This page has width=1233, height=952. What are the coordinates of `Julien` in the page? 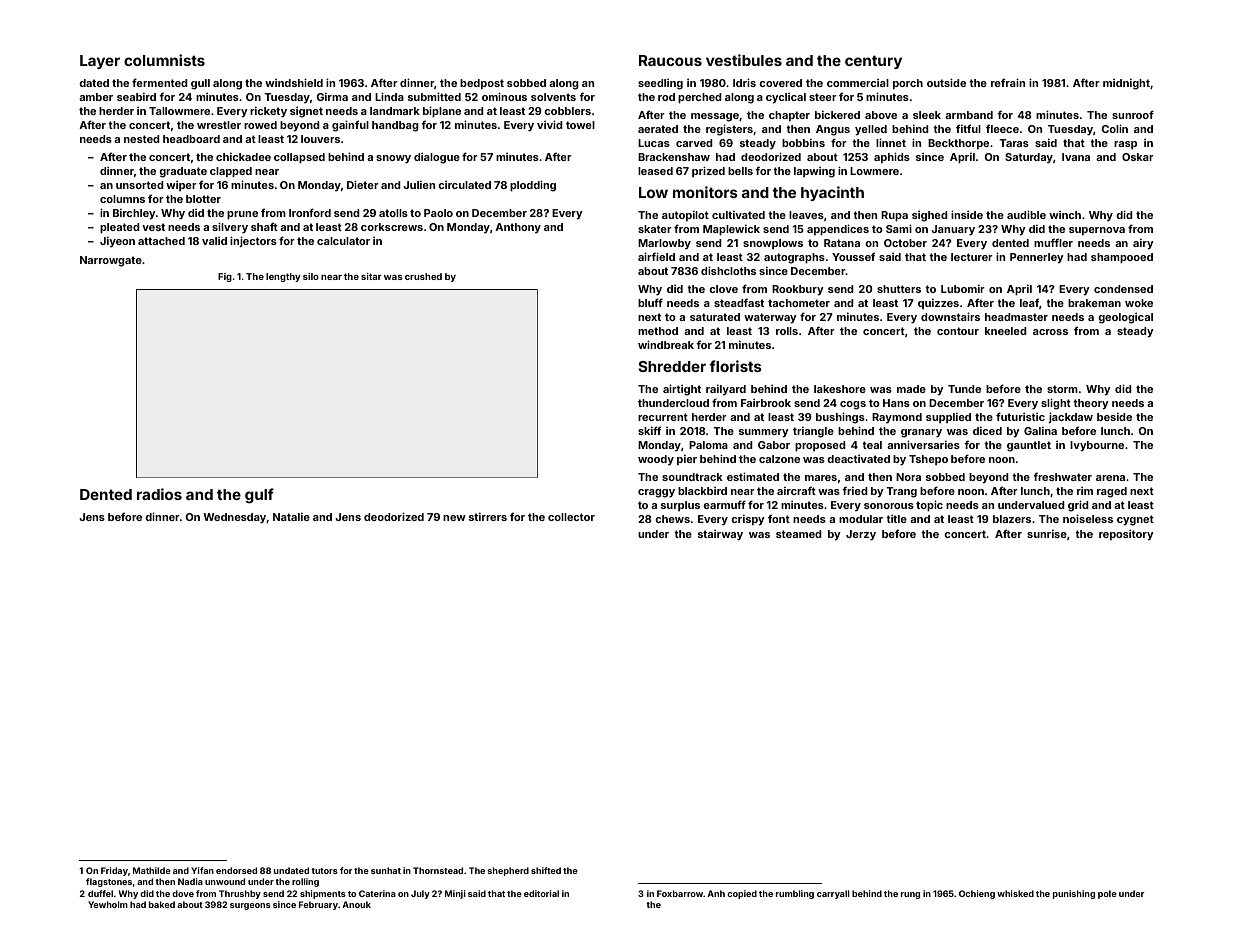 It's located at (419, 185).
